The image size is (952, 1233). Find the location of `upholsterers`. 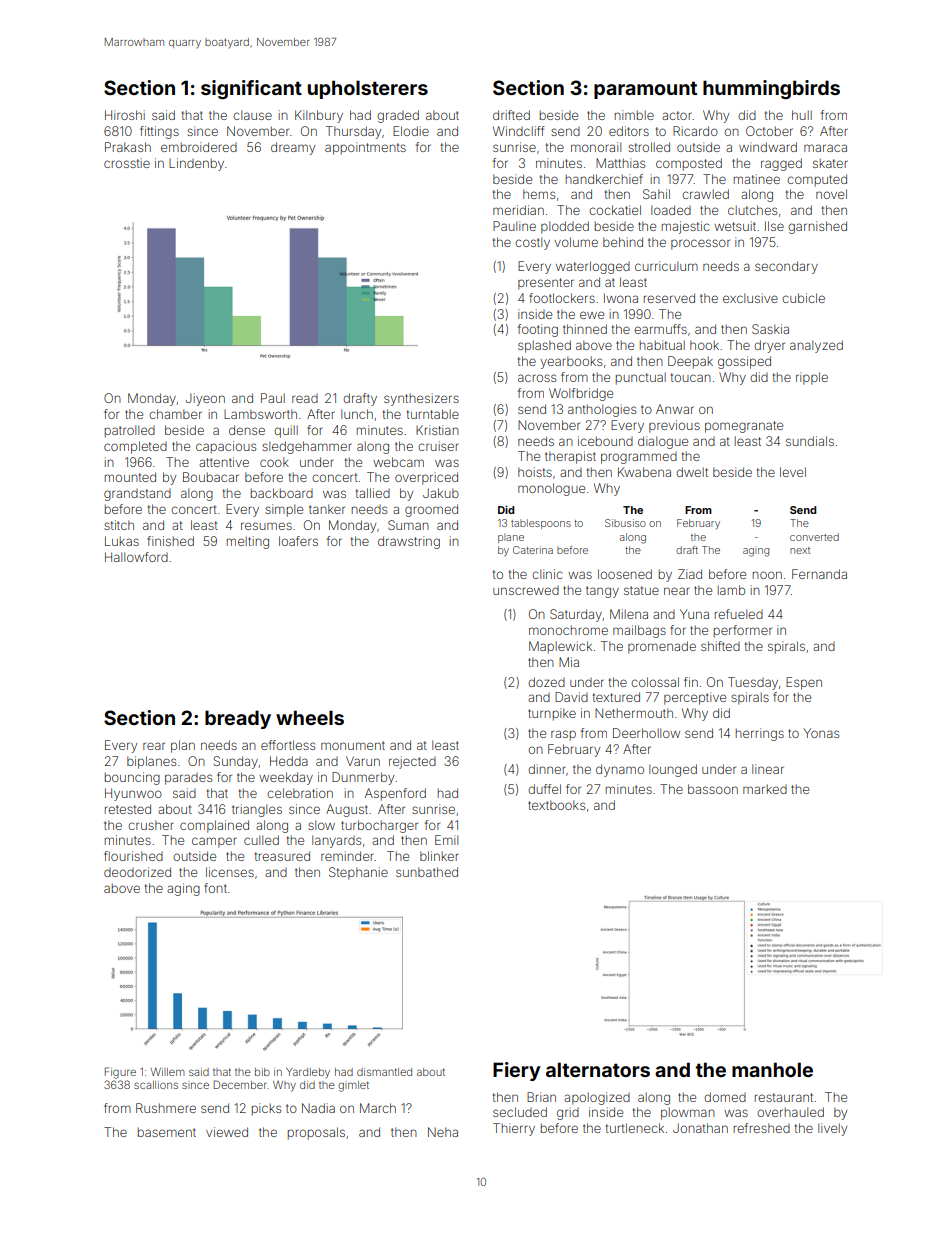

upholsterers is located at coordinates (368, 89).
